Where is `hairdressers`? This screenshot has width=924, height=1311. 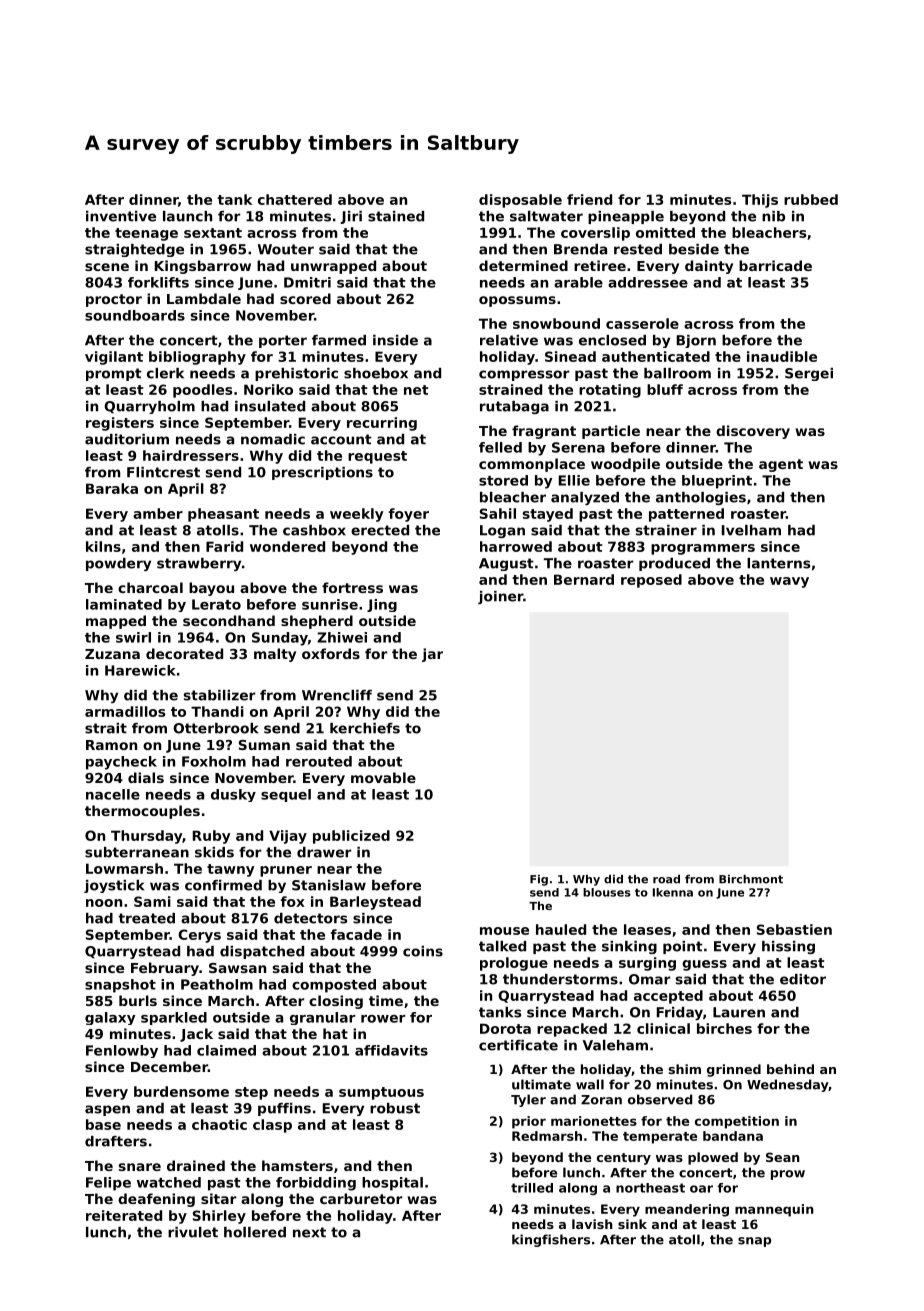
hairdressers is located at coordinates (191, 455).
